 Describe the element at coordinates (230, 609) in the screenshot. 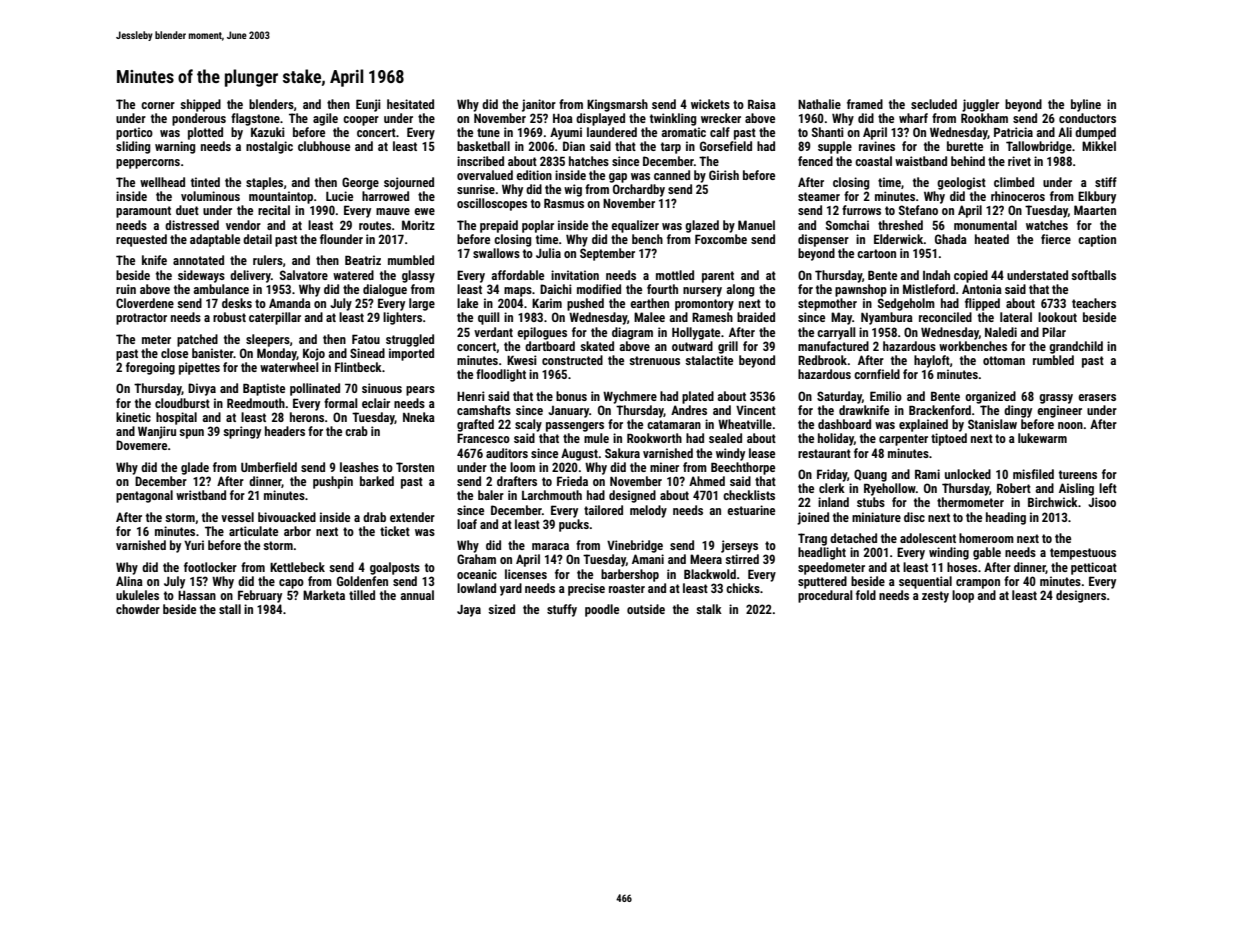

I see `stall` at that location.
